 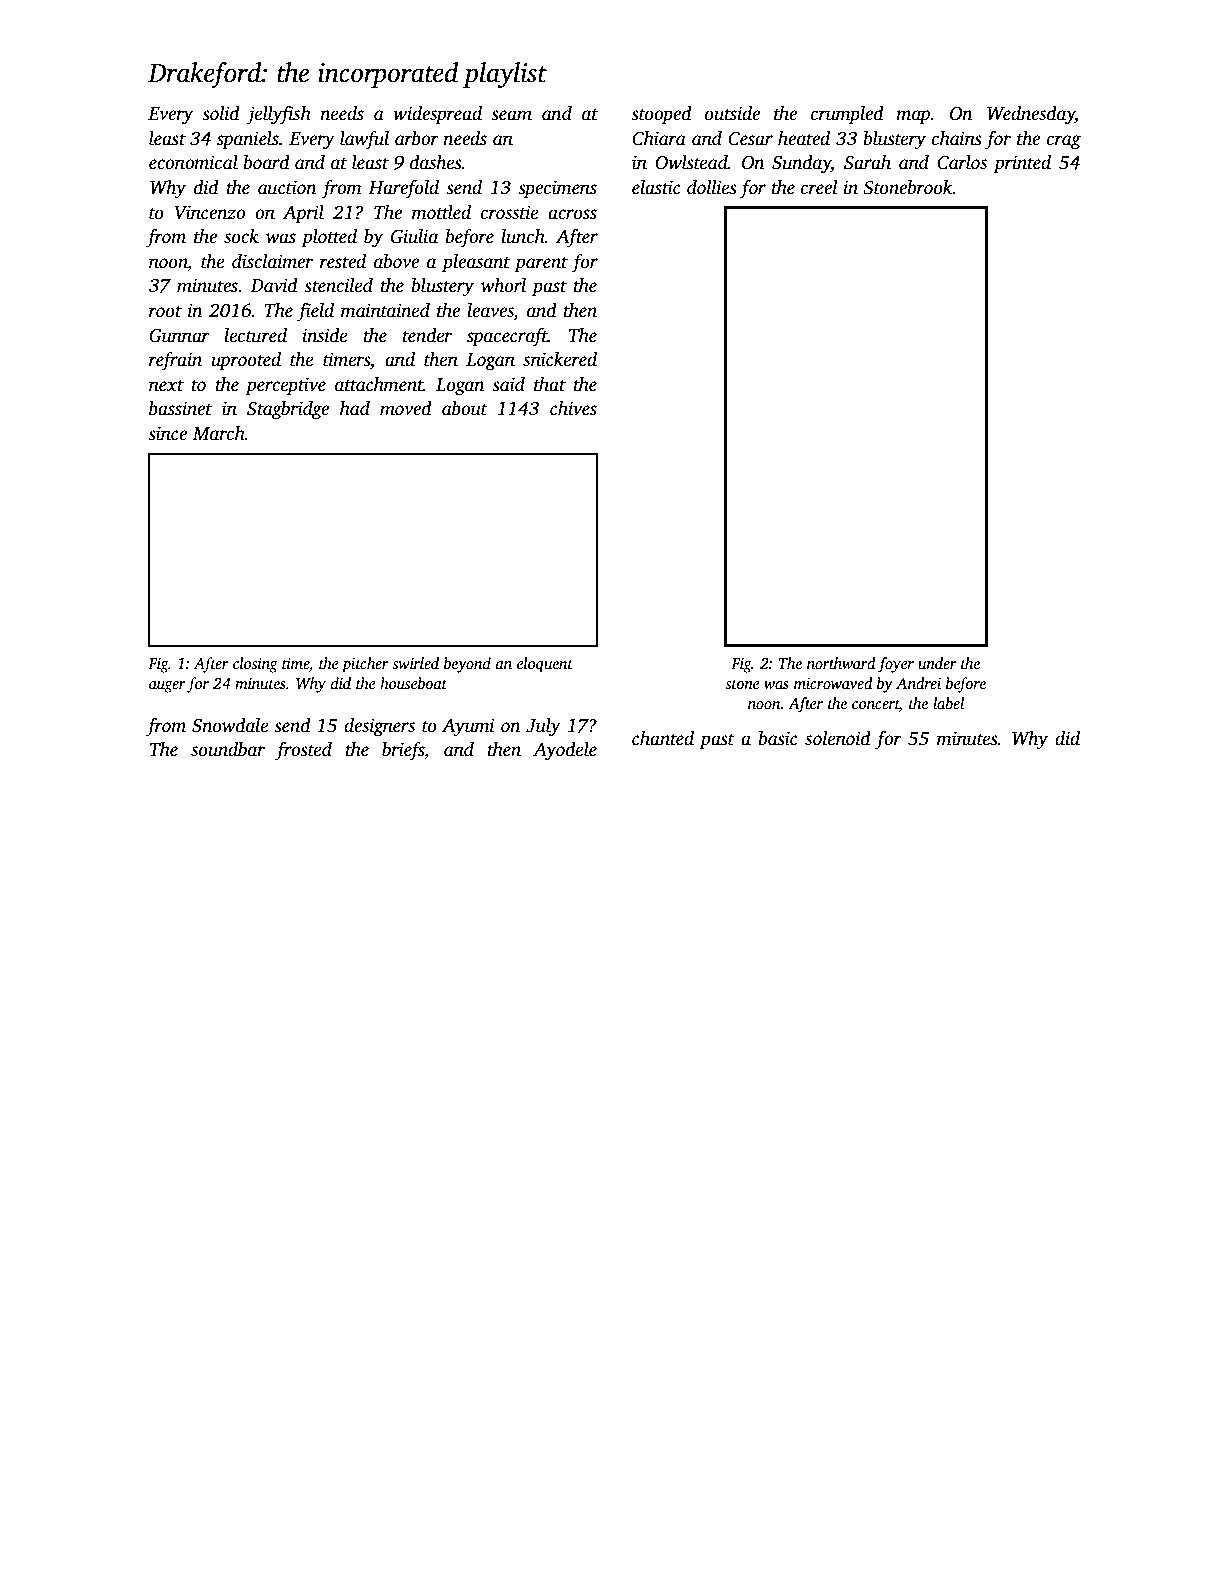 I want to click on soundbar, so click(x=228, y=749).
